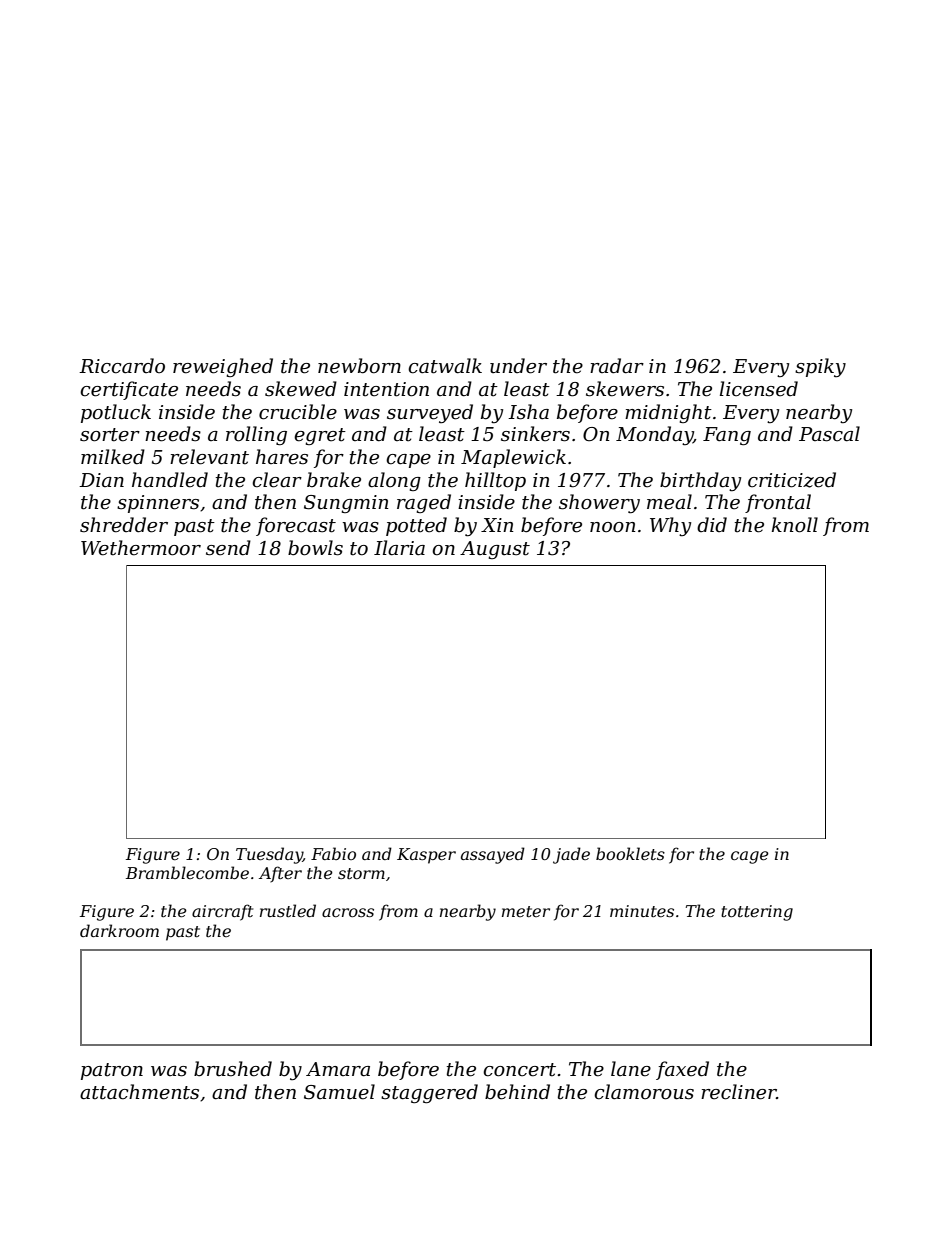 The height and width of the screenshot is (1233, 952). Describe the element at coordinates (429, 1093) in the screenshot. I see `staggered` at that location.
